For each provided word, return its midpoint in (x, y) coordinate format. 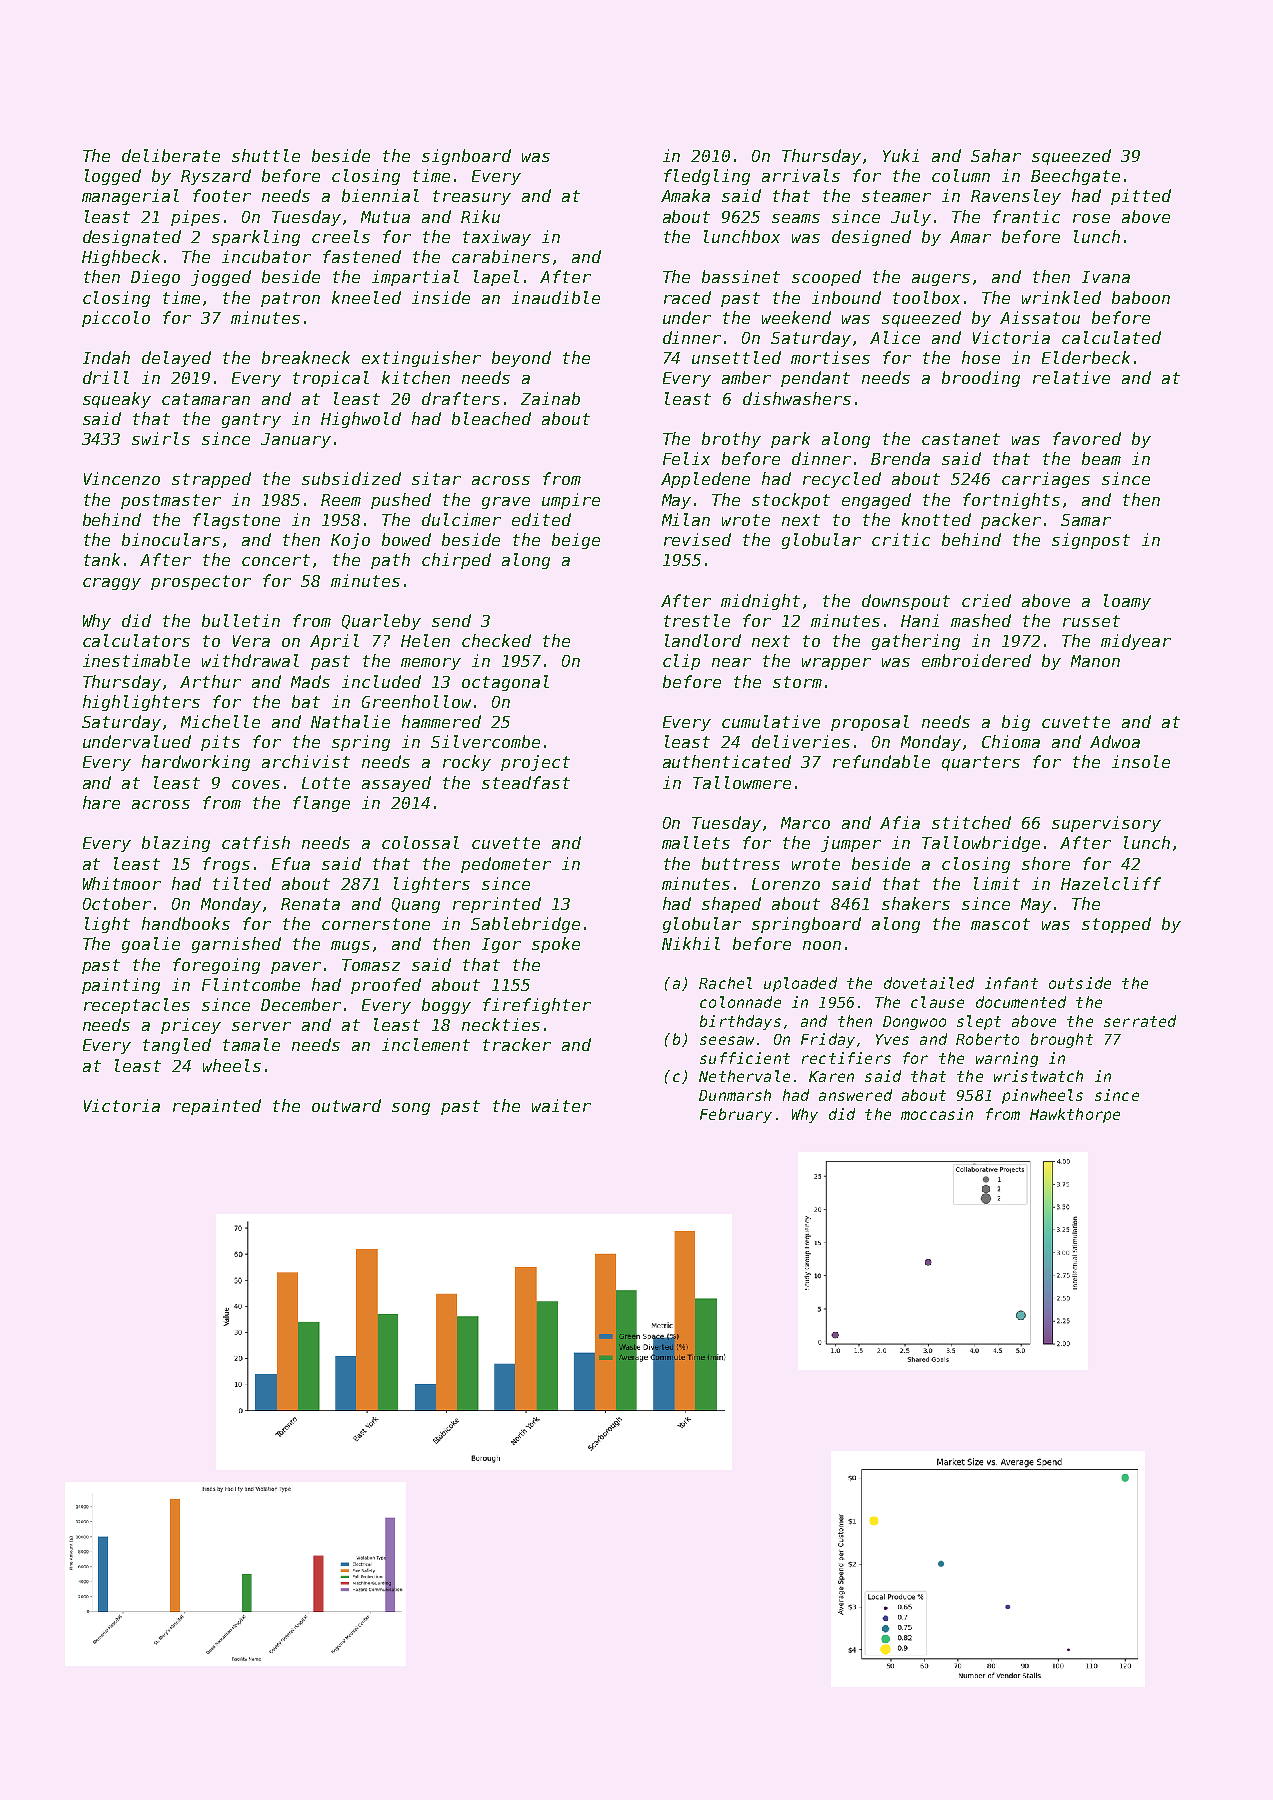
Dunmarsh (735, 1095)
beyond (521, 359)
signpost (1091, 541)
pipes (195, 218)
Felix (686, 458)
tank (102, 559)
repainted (217, 1107)
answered (855, 1095)
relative (1071, 377)
